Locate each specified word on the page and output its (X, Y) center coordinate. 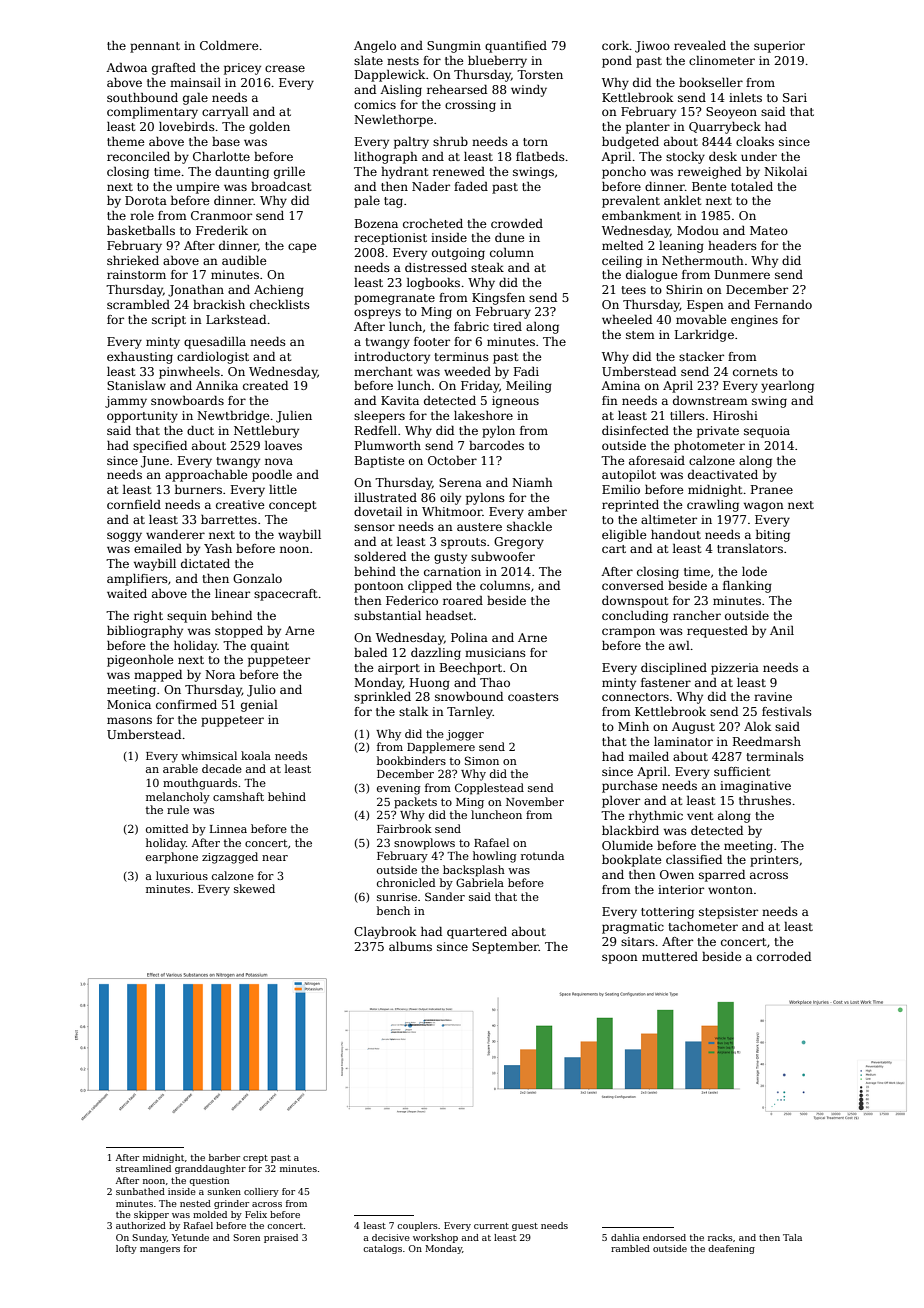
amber (547, 511)
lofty (126, 1249)
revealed (700, 45)
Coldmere (229, 45)
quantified (516, 47)
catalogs (382, 1249)
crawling (713, 506)
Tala (792, 1237)
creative (240, 504)
